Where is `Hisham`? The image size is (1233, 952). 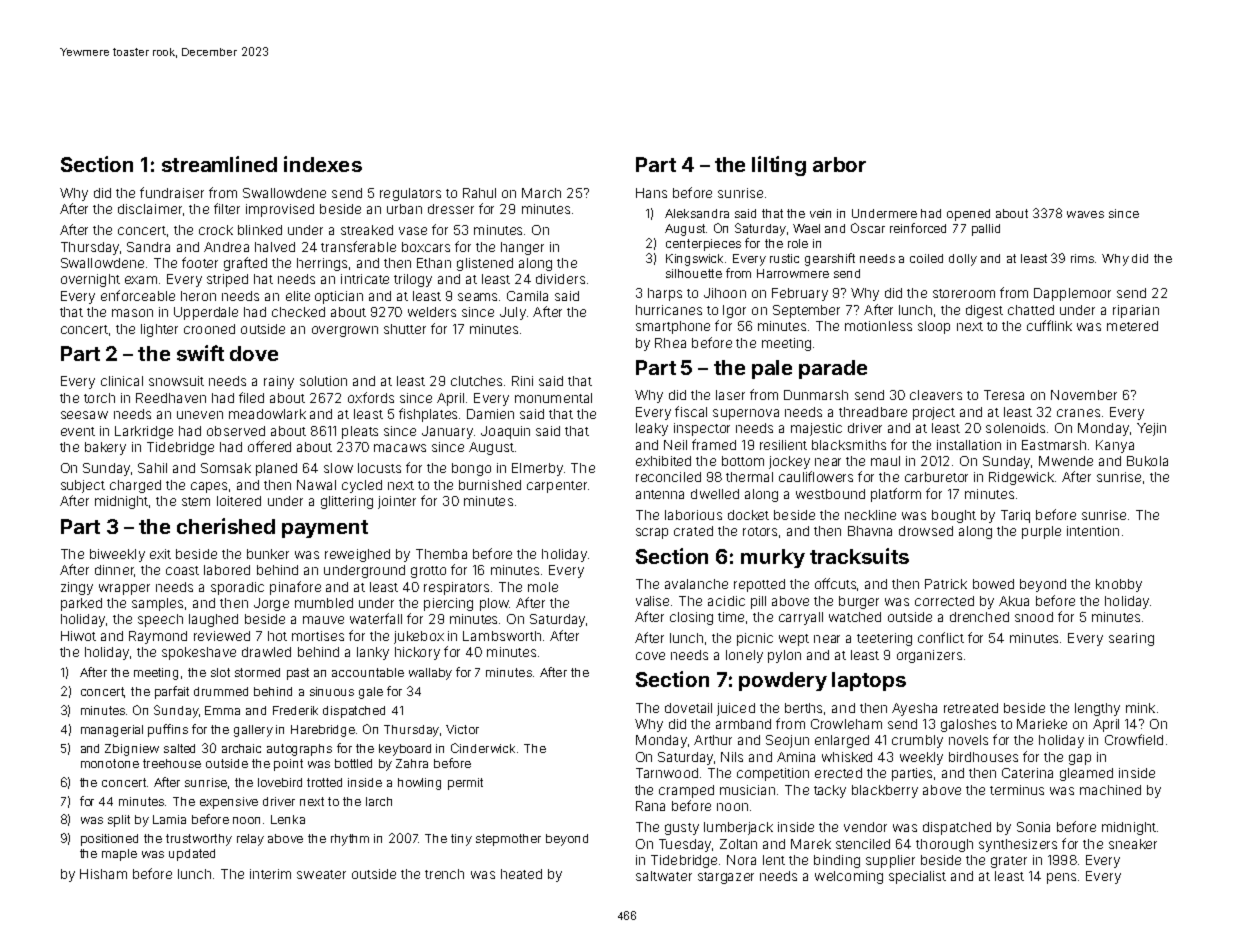
Hisham is located at coordinates (103, 874).
